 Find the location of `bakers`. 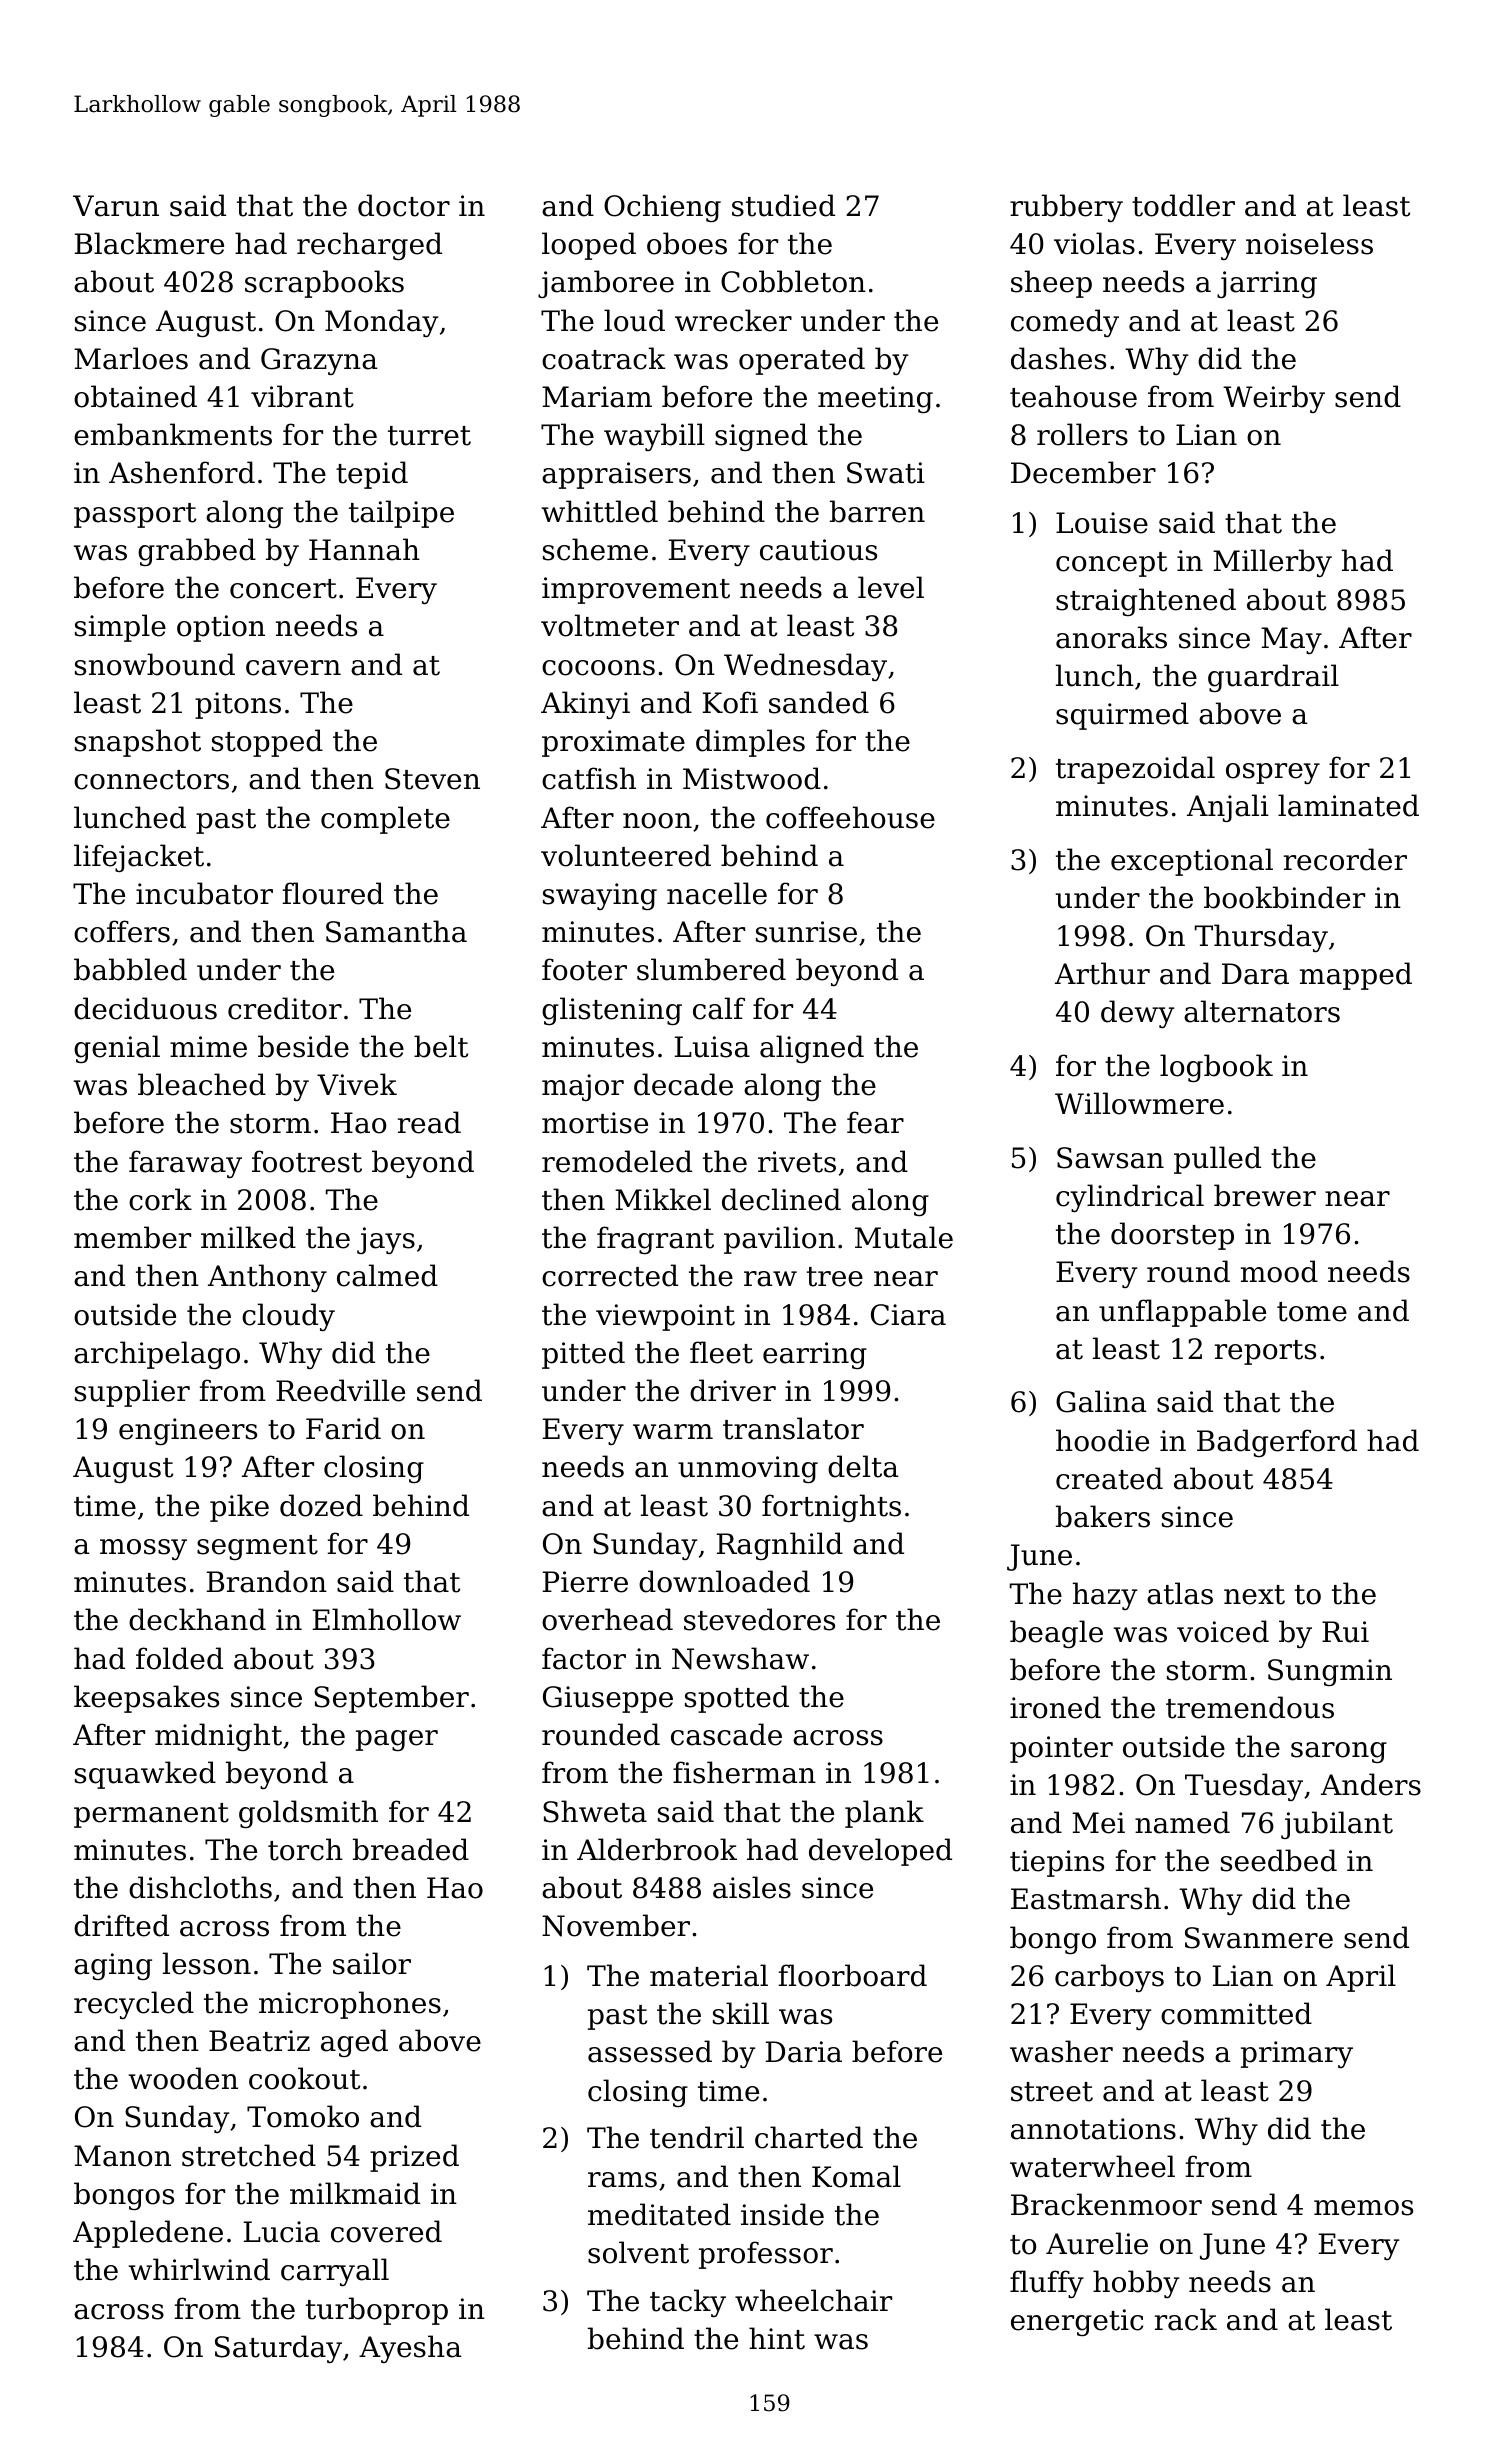

bakers is located at coordinates (1103, 1516).
